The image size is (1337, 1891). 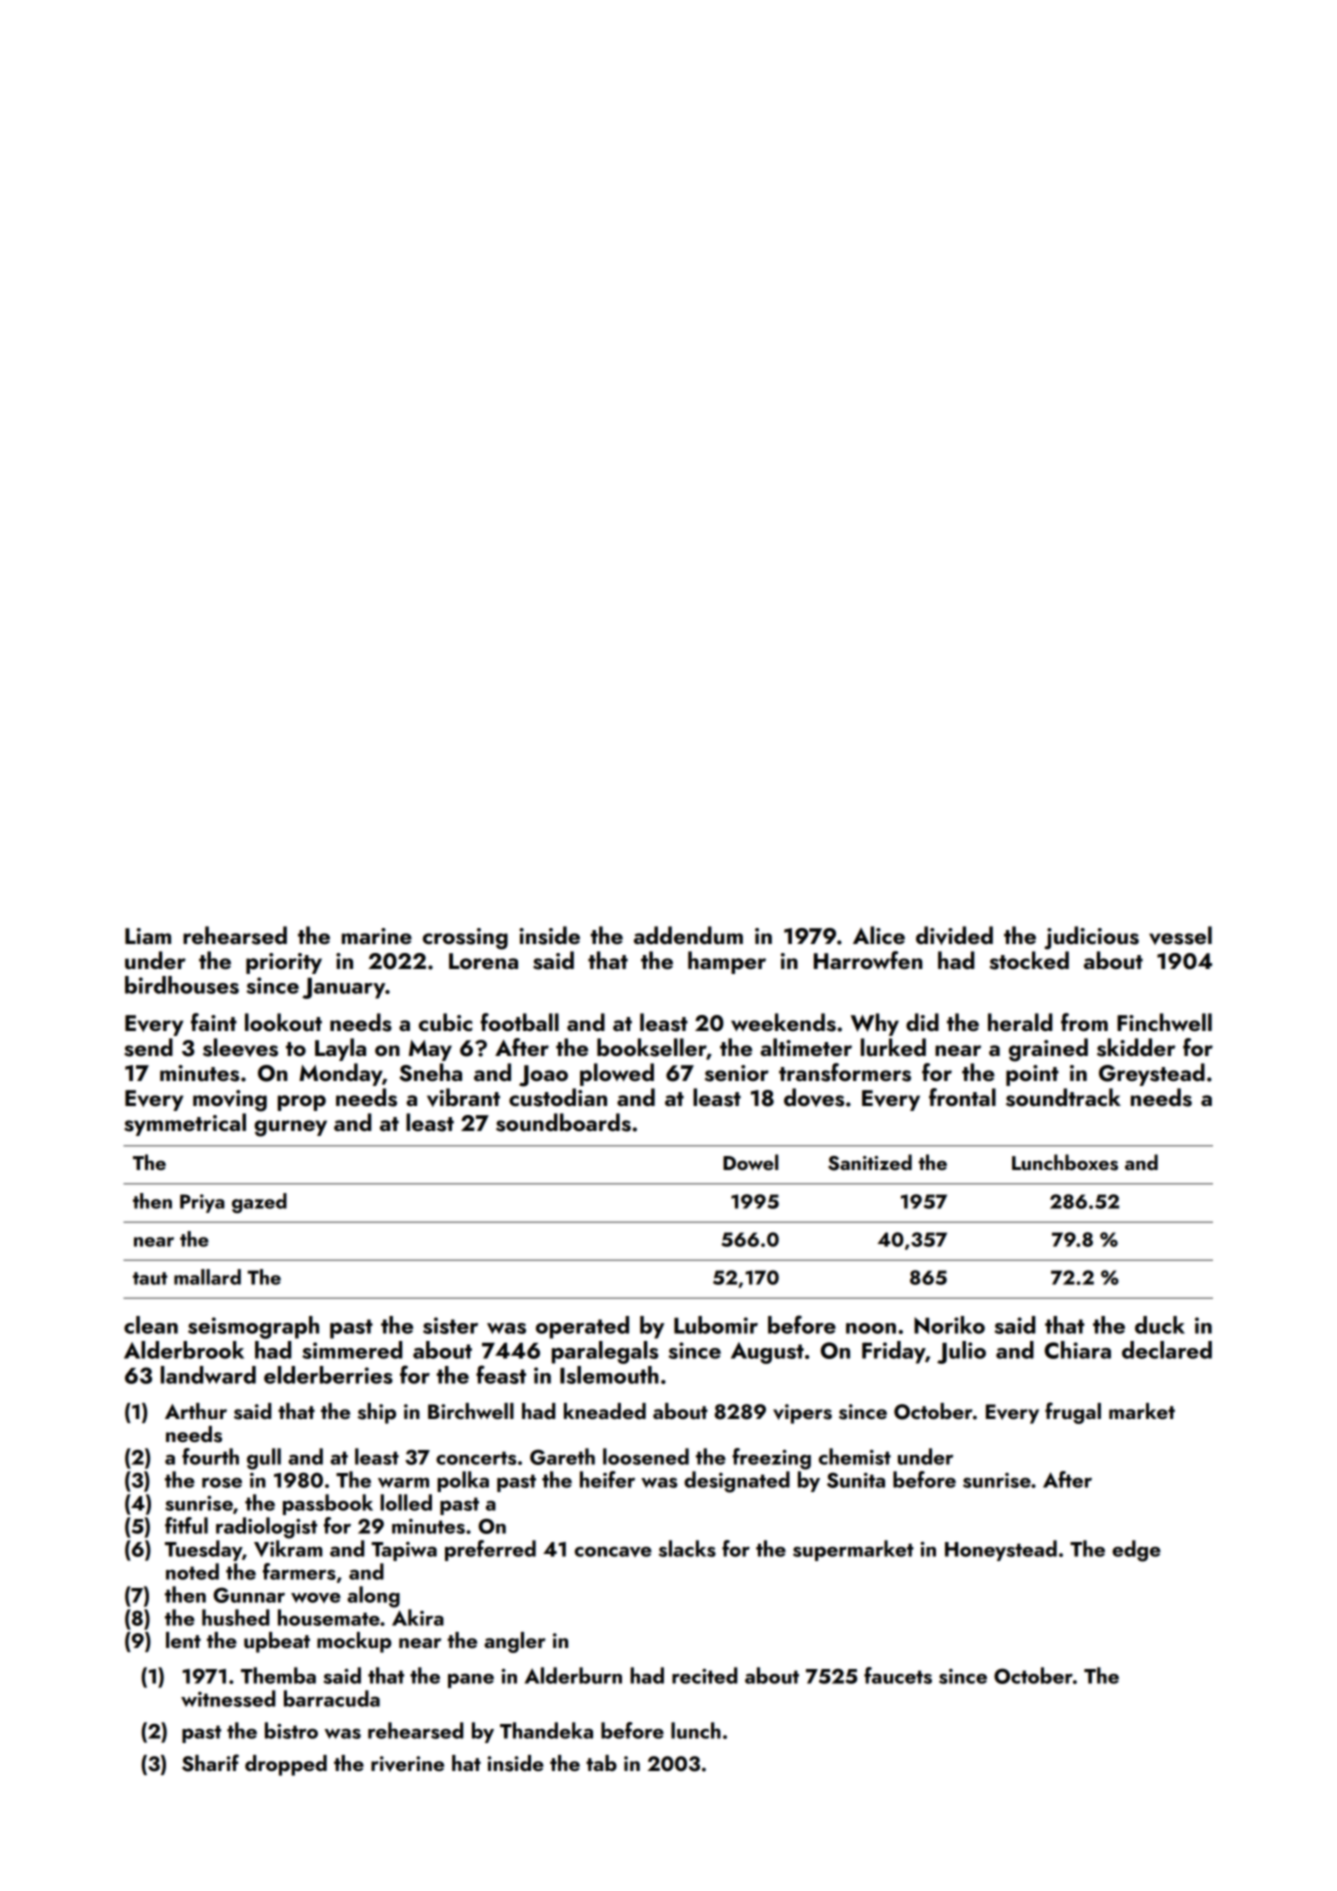 What do you see at coordinates (377, 936) in the screenshot?
I see `marine` at bounding box center [377, 936].
